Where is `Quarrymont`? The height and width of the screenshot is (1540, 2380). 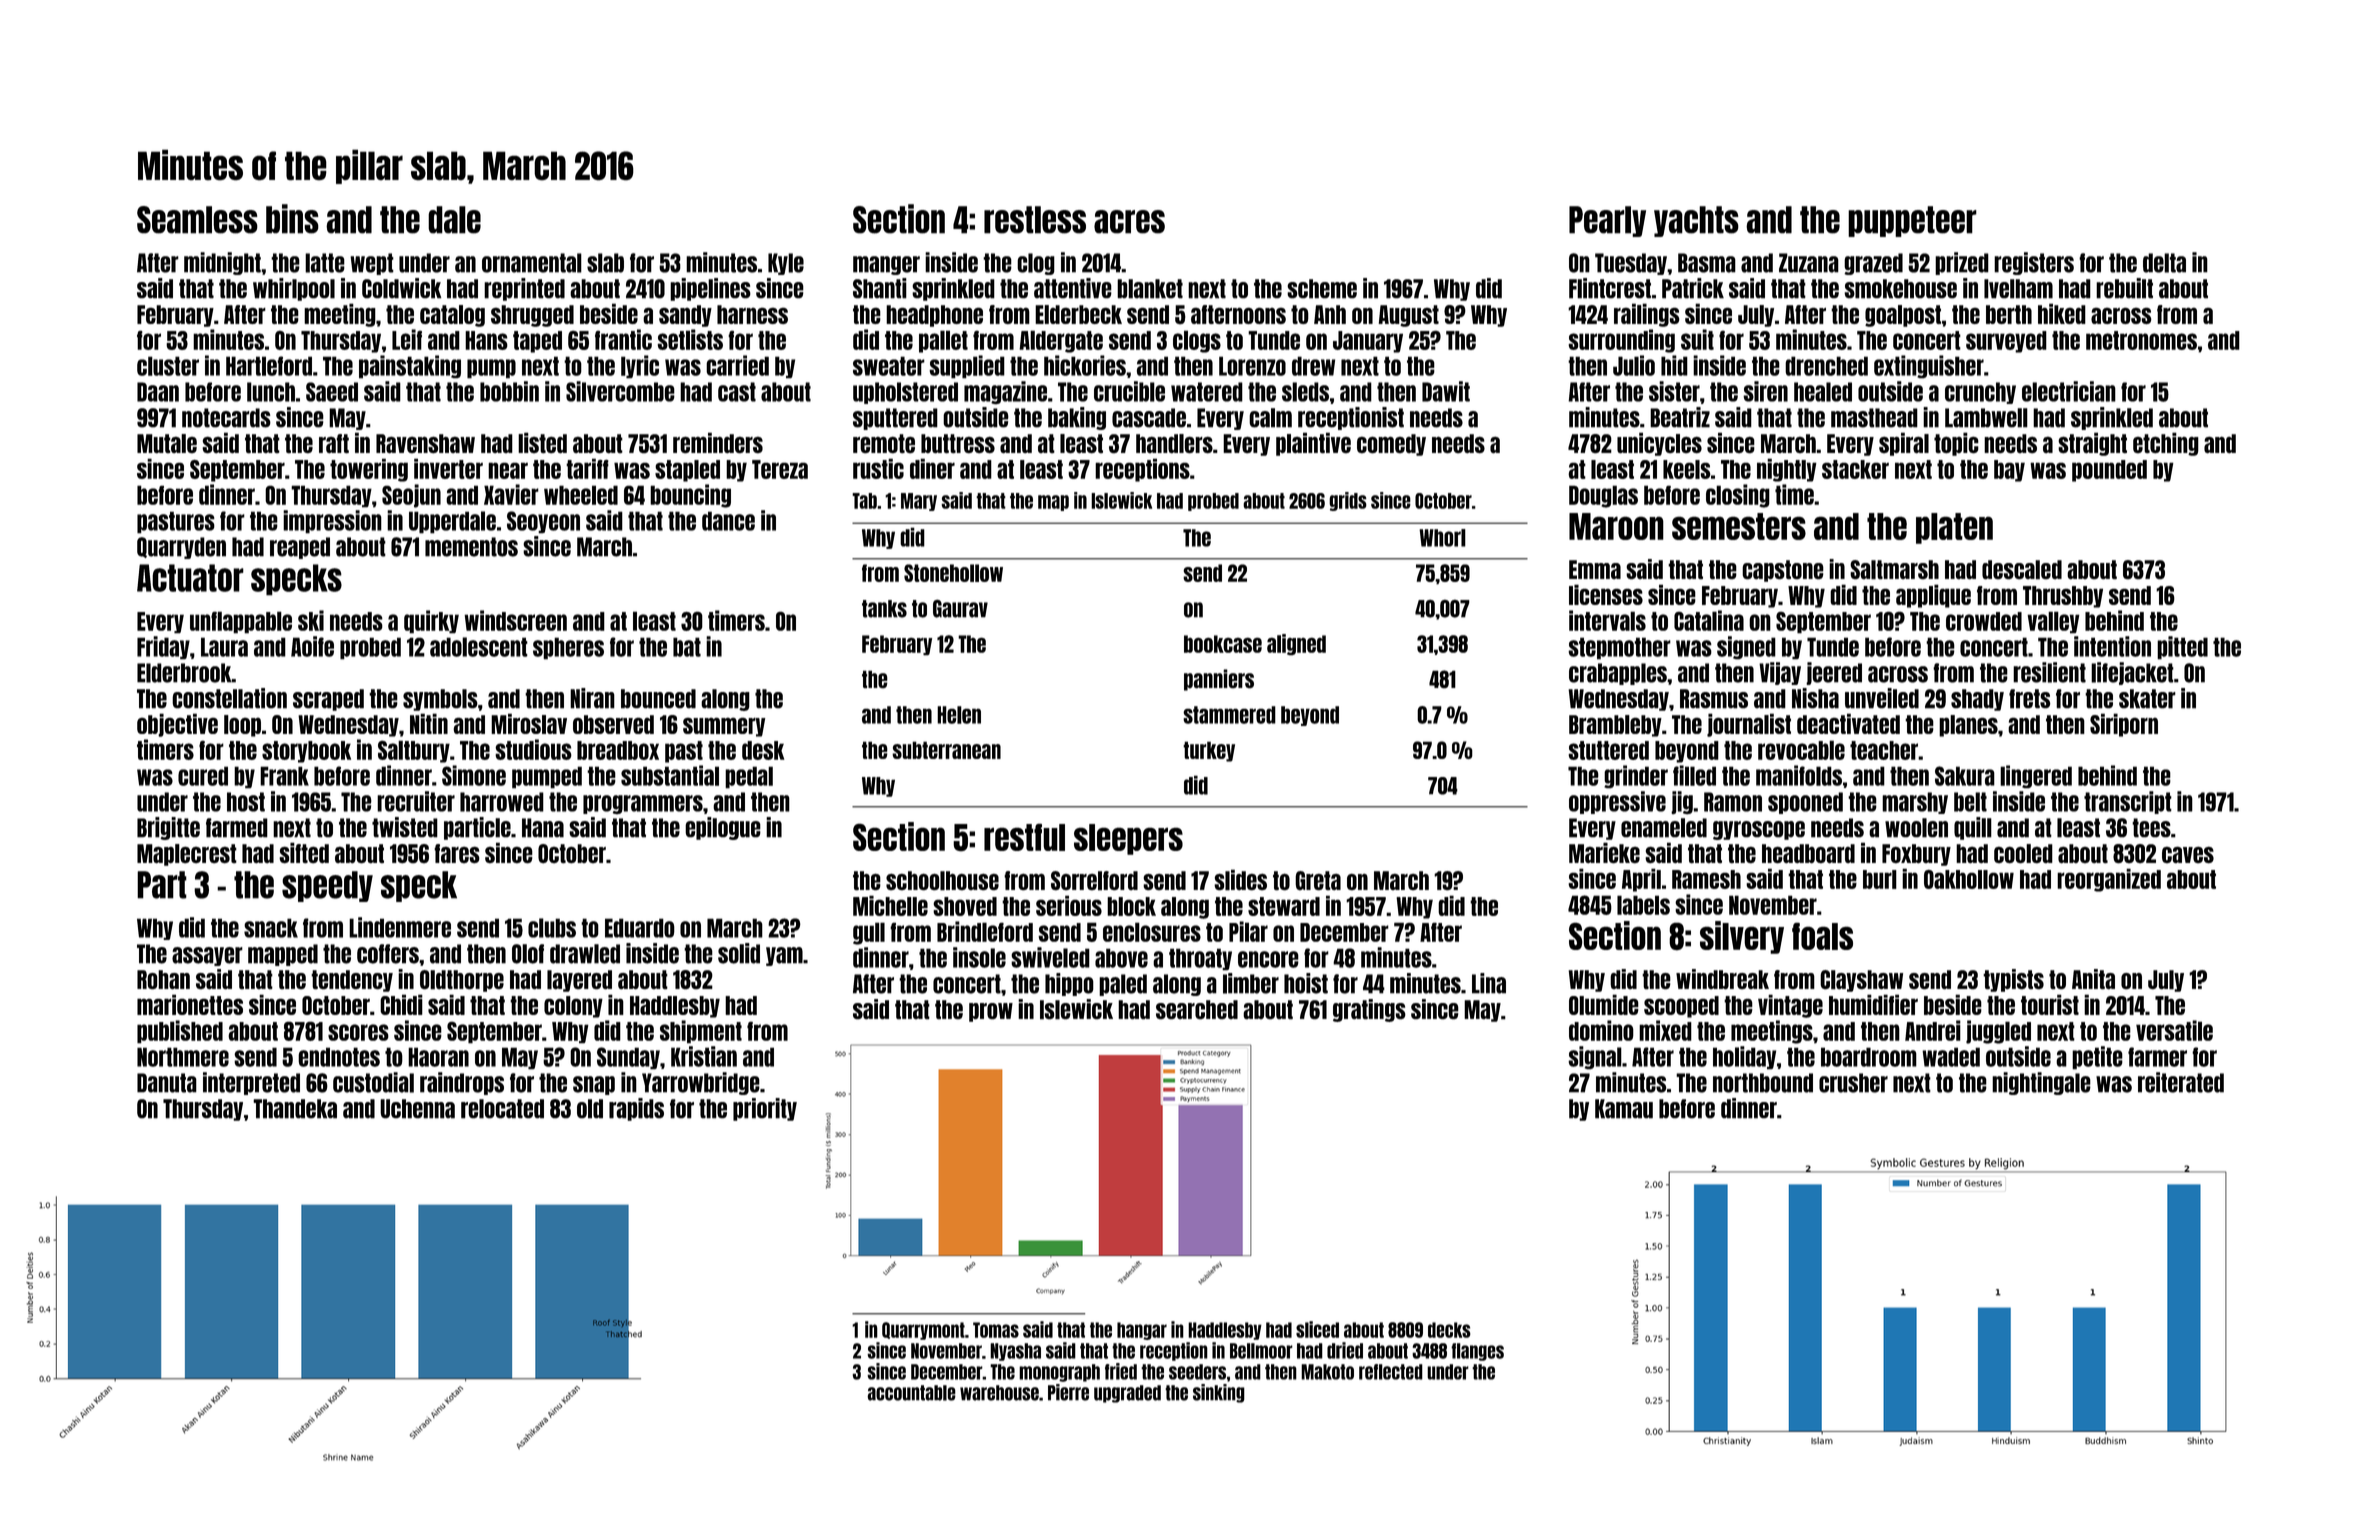
Quarrymont is located at coordinates (923, 1331).
